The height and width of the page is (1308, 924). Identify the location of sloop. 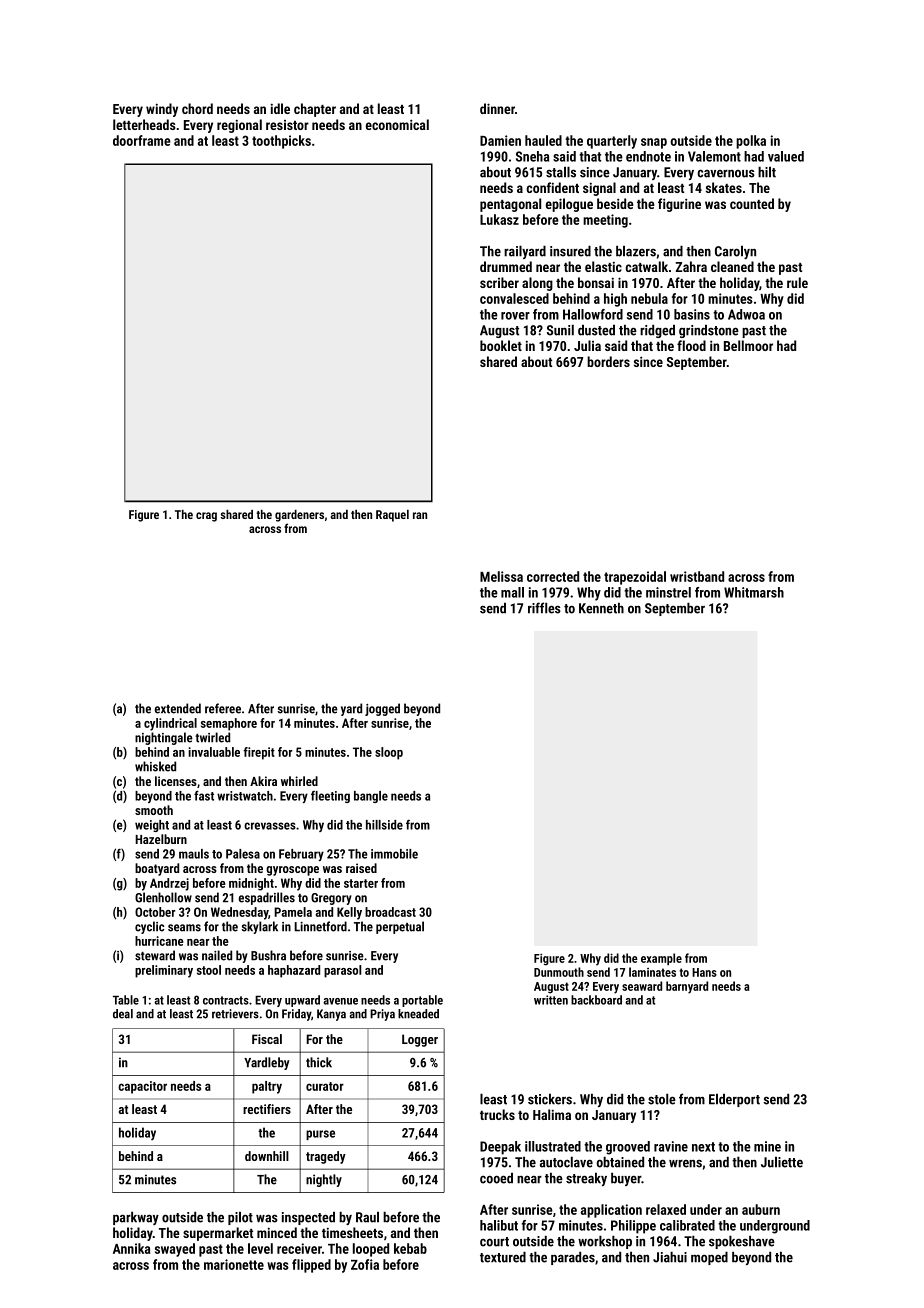
(389, 753).
